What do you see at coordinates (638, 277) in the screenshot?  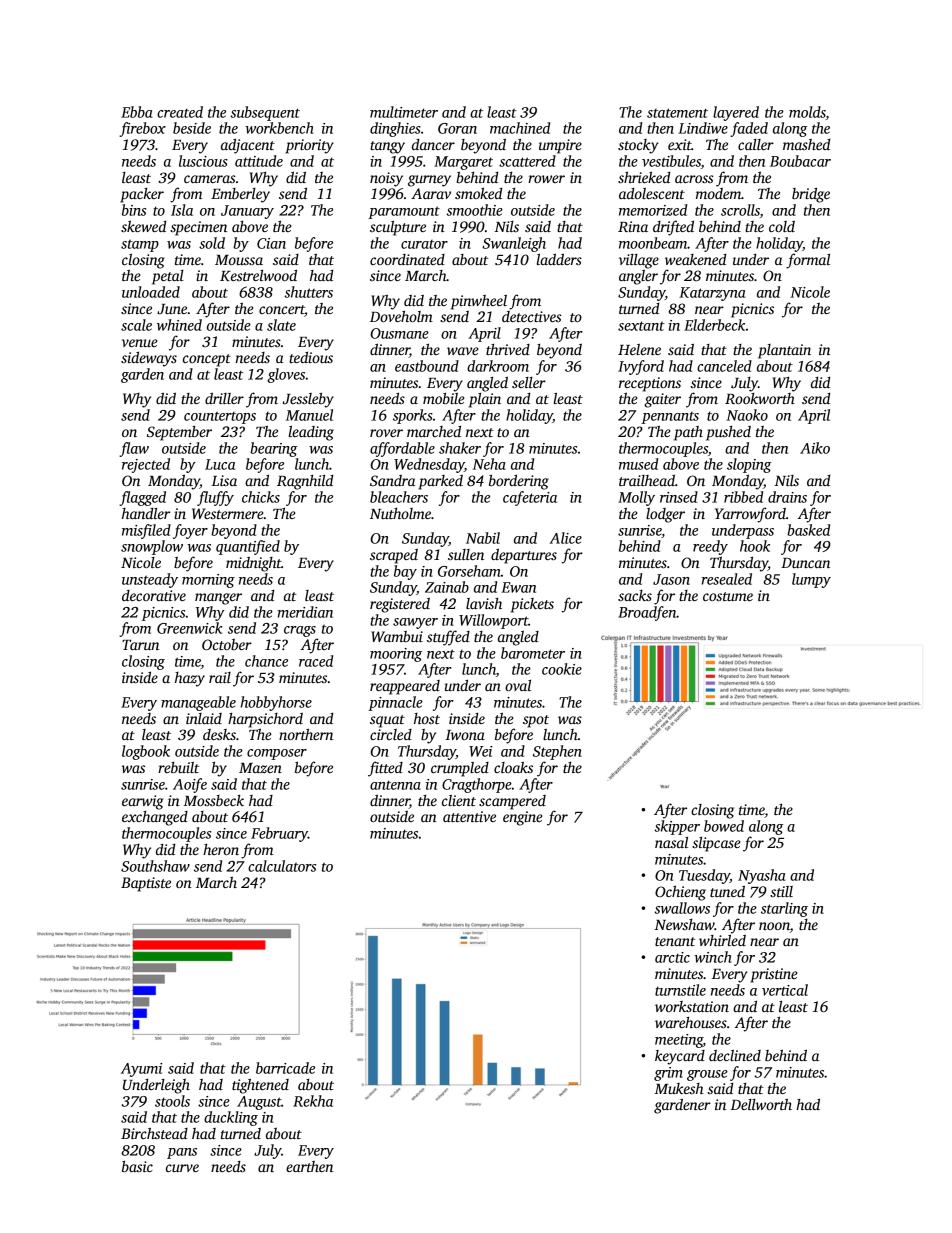 I see `angler` at bounding box center [638, 277].
